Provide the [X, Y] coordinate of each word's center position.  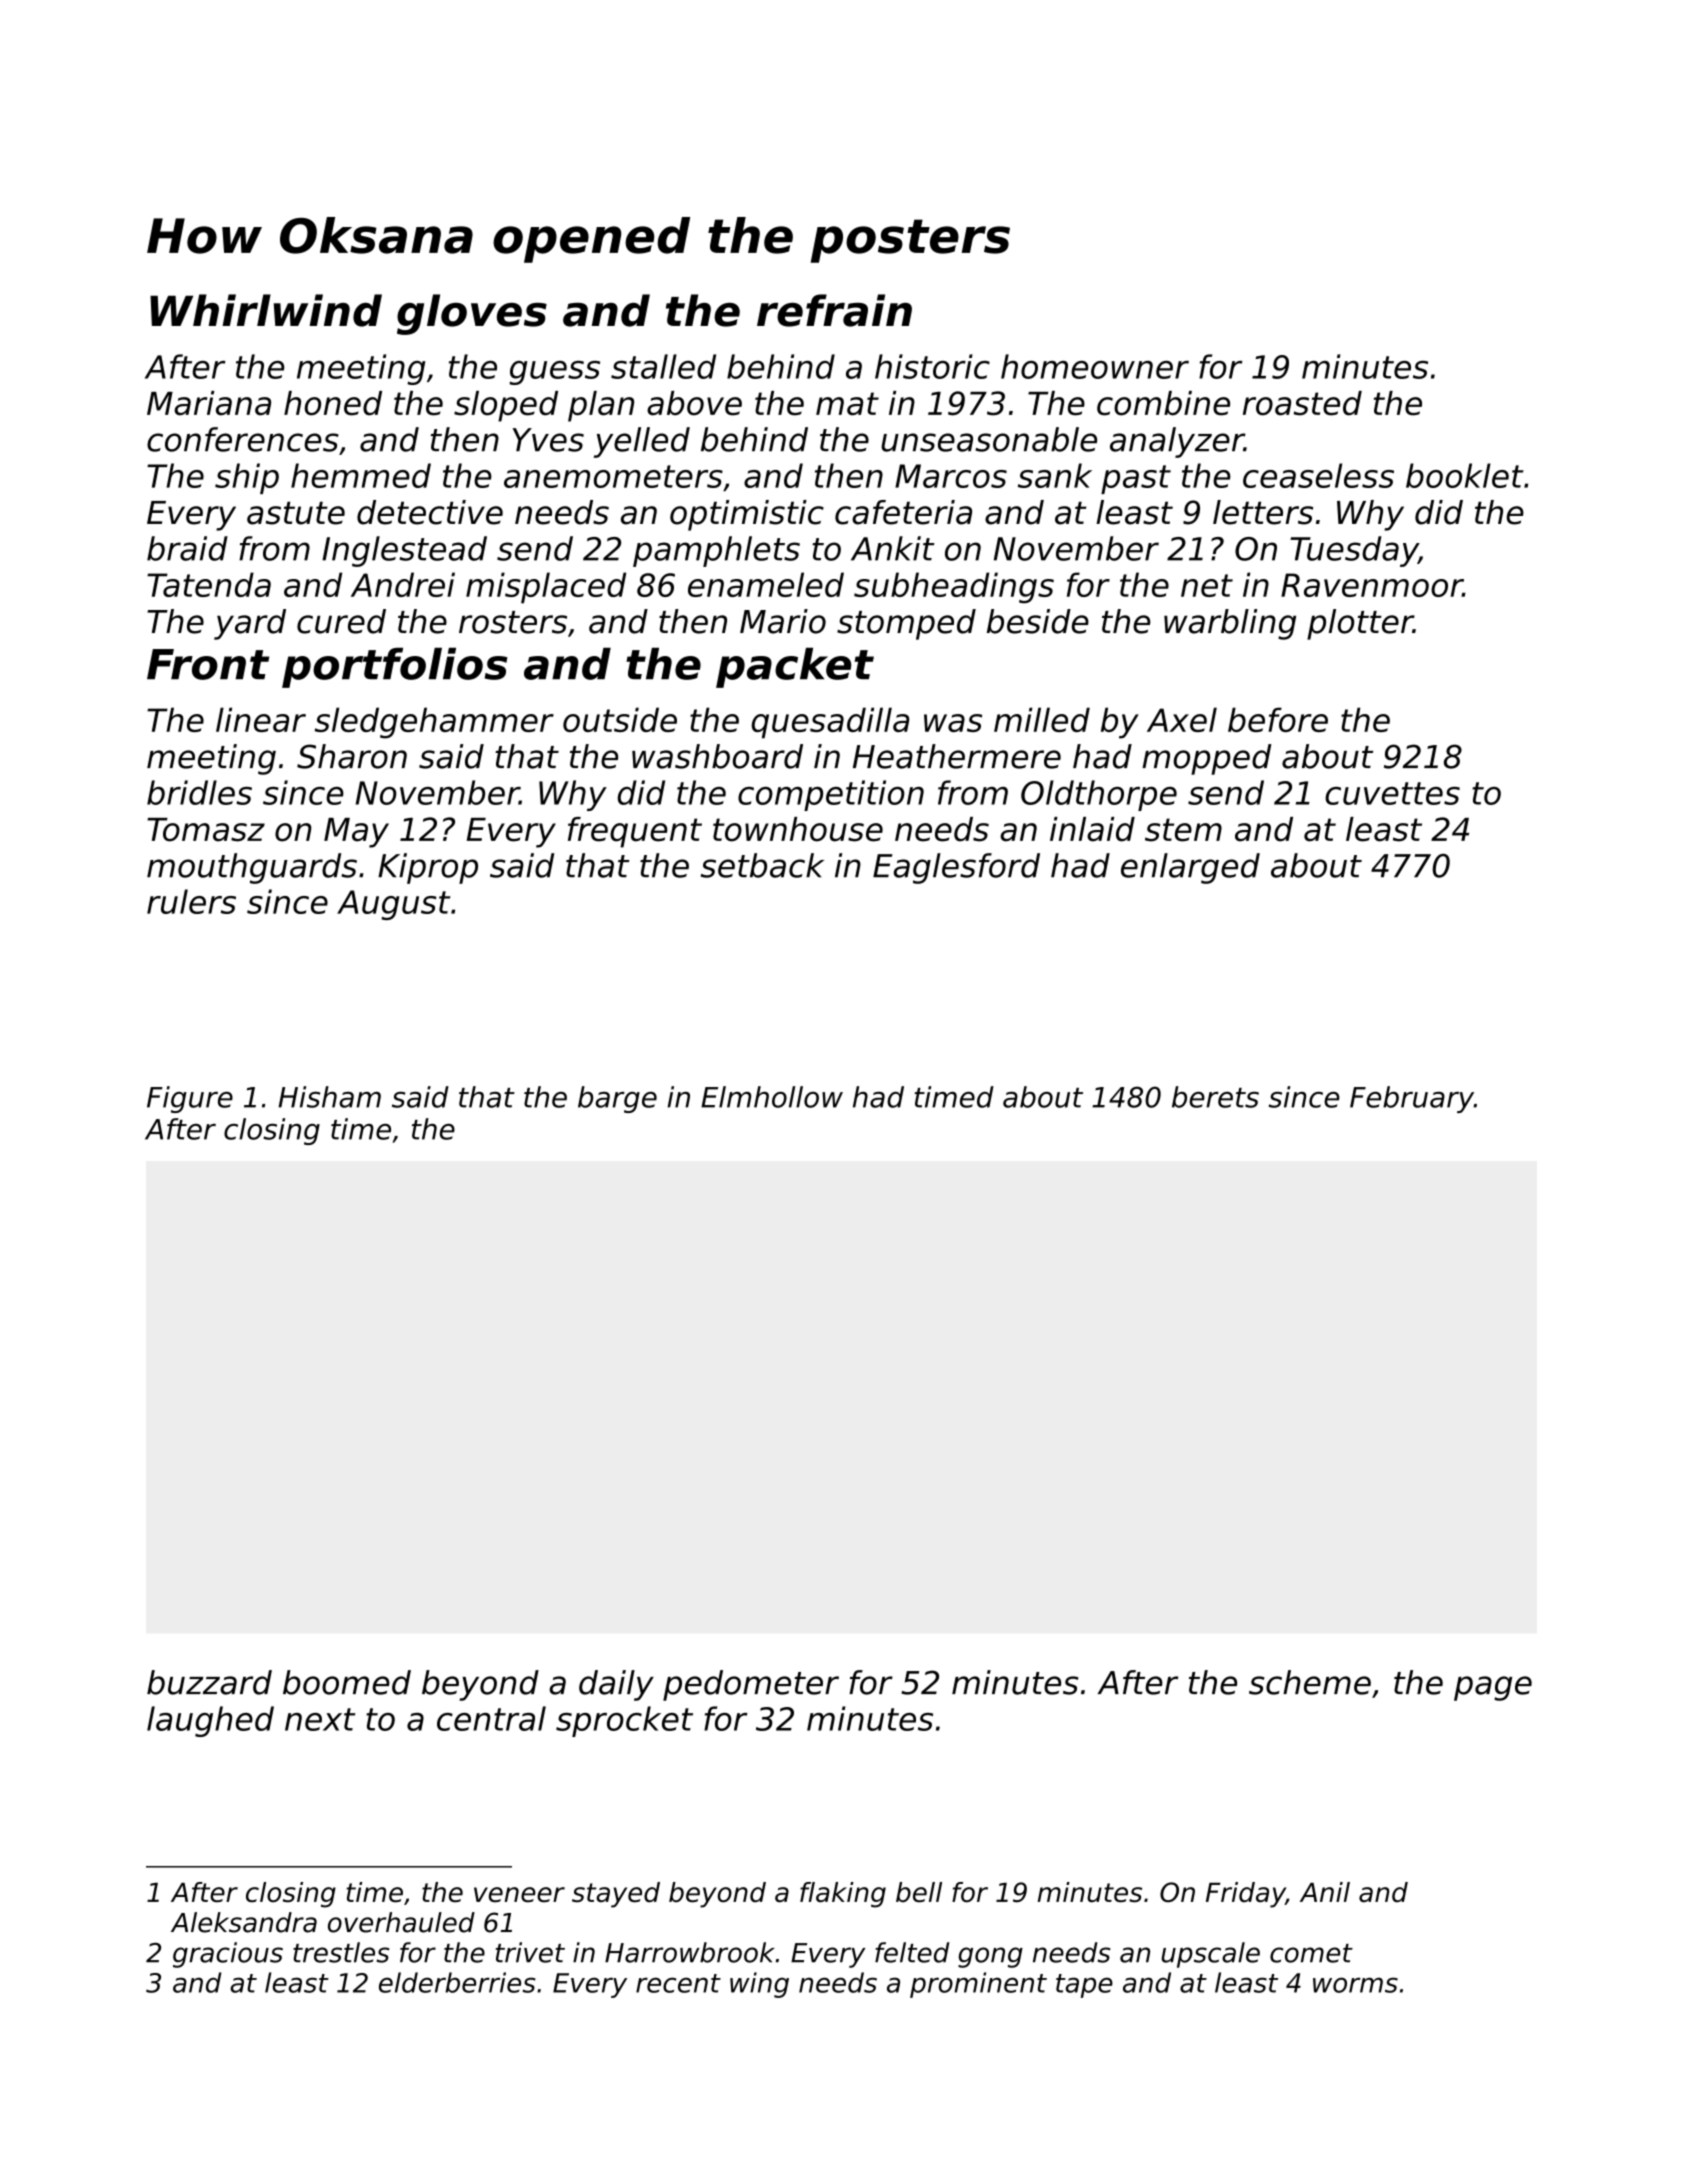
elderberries [457, 1982]
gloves [472, 314]
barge [617, 1099]
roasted [1302, 403]
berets [1215, 1097]
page [1493, 1688]
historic [932, 366]
